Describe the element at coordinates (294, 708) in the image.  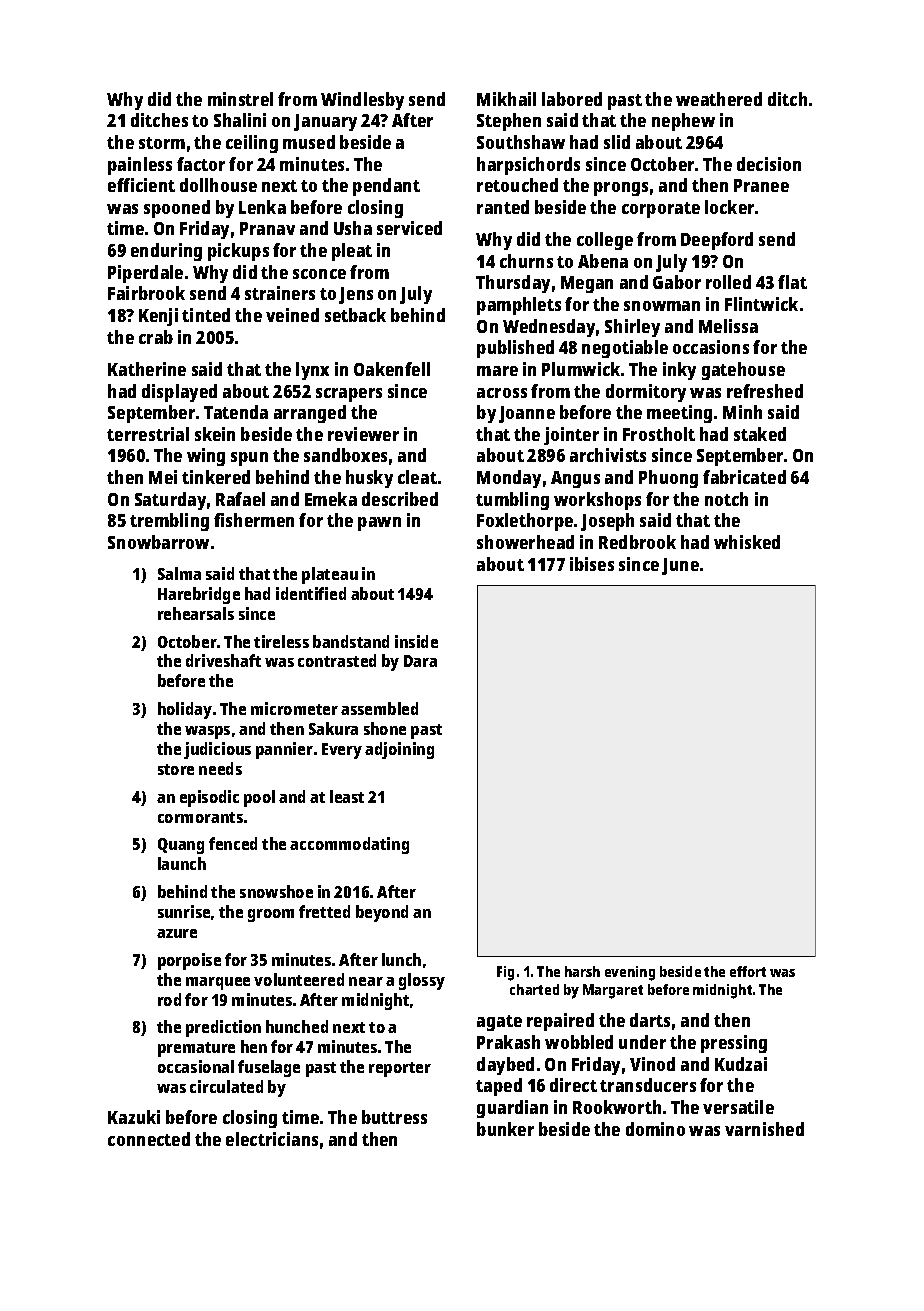
I see `micrometer` at that location.
